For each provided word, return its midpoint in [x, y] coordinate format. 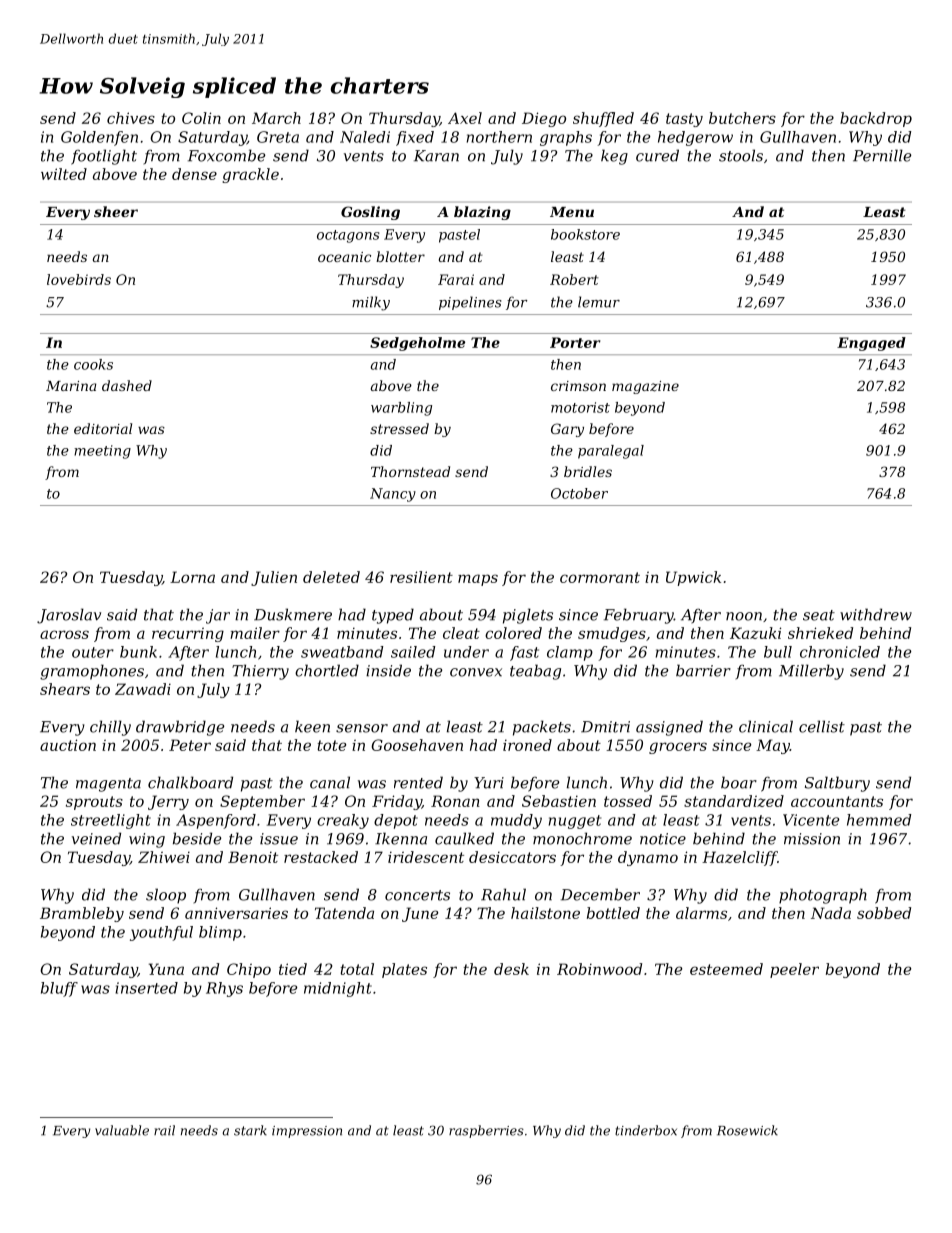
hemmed [879, 820]
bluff [59, 989]
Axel [465, 118]
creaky [343, 821]
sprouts [94, 803]
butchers [742, 118]
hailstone [545, 913]
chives [131, 118]
